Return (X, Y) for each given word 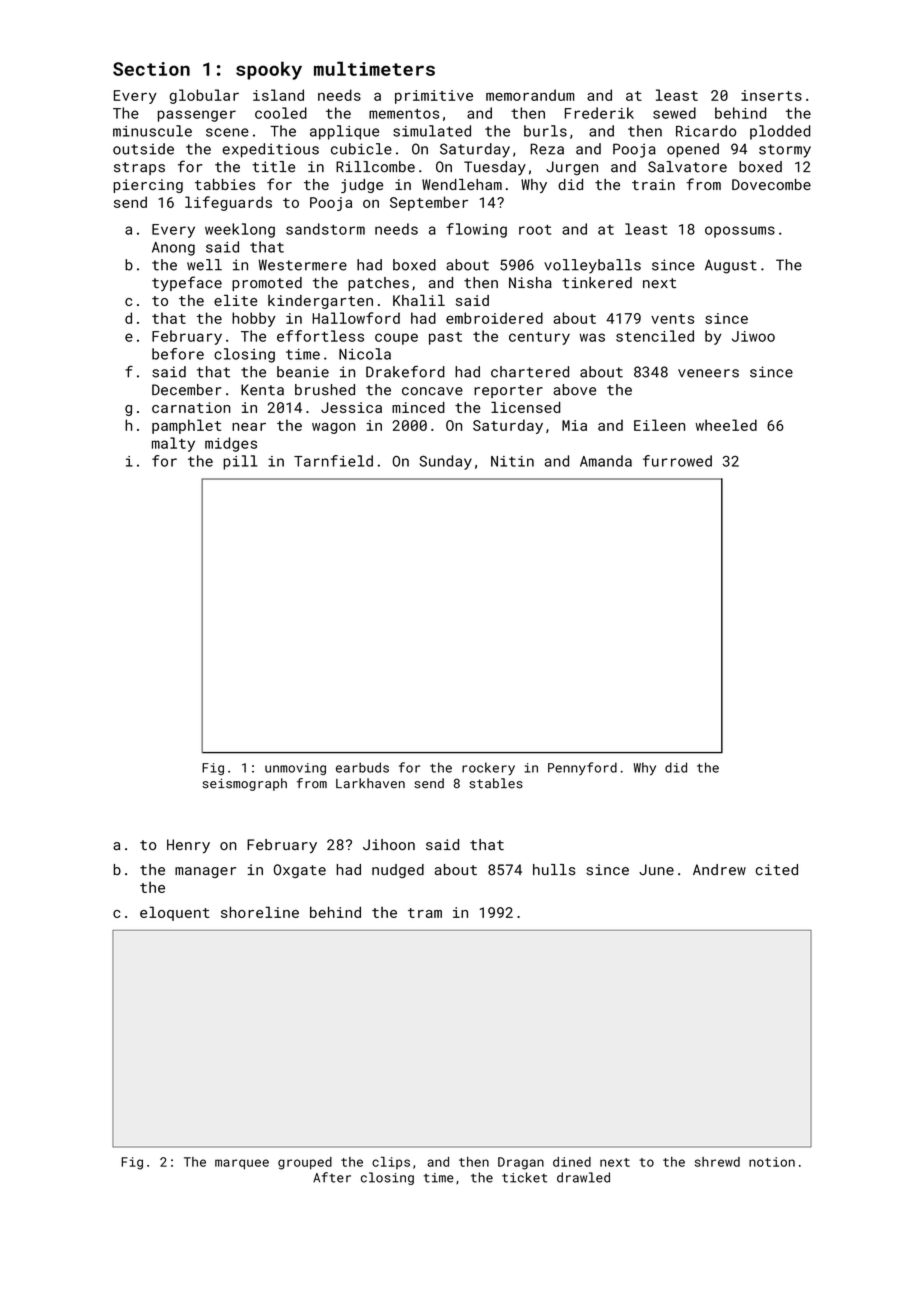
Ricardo (706, 131)
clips (391, 1163)
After (332, 1177)
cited (777, 869)
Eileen (659, 425)
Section (151, 69)
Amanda (606, 461)
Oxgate (300, 871)
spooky (269, 70)
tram (425, 913)
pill (240, 462)
